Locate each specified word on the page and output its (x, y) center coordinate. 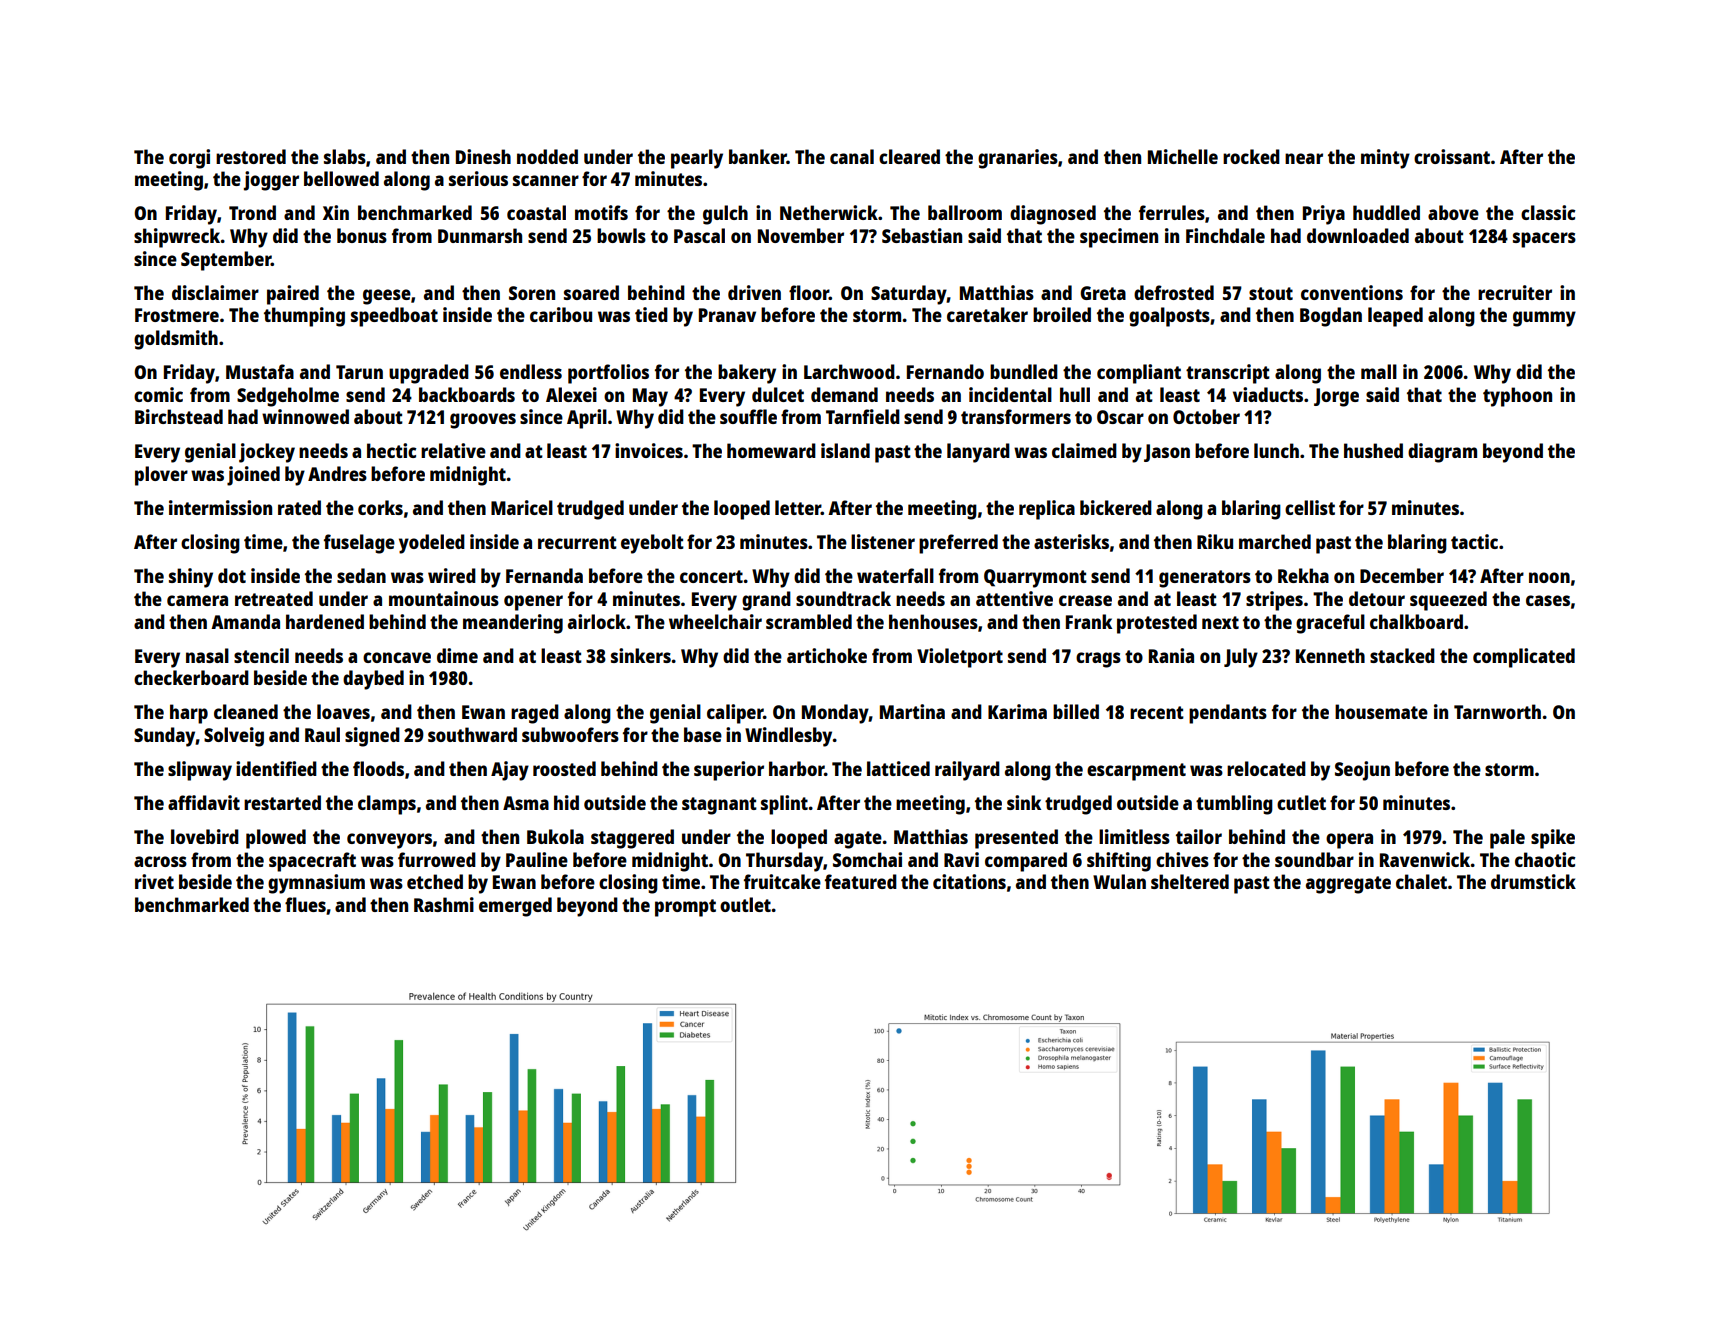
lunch (1276, 450)
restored (251, 156)
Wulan (1119, 881)
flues (305, 904)
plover (161, 476)
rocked (1251, 156)
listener (883, 541)
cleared (909, 156)
